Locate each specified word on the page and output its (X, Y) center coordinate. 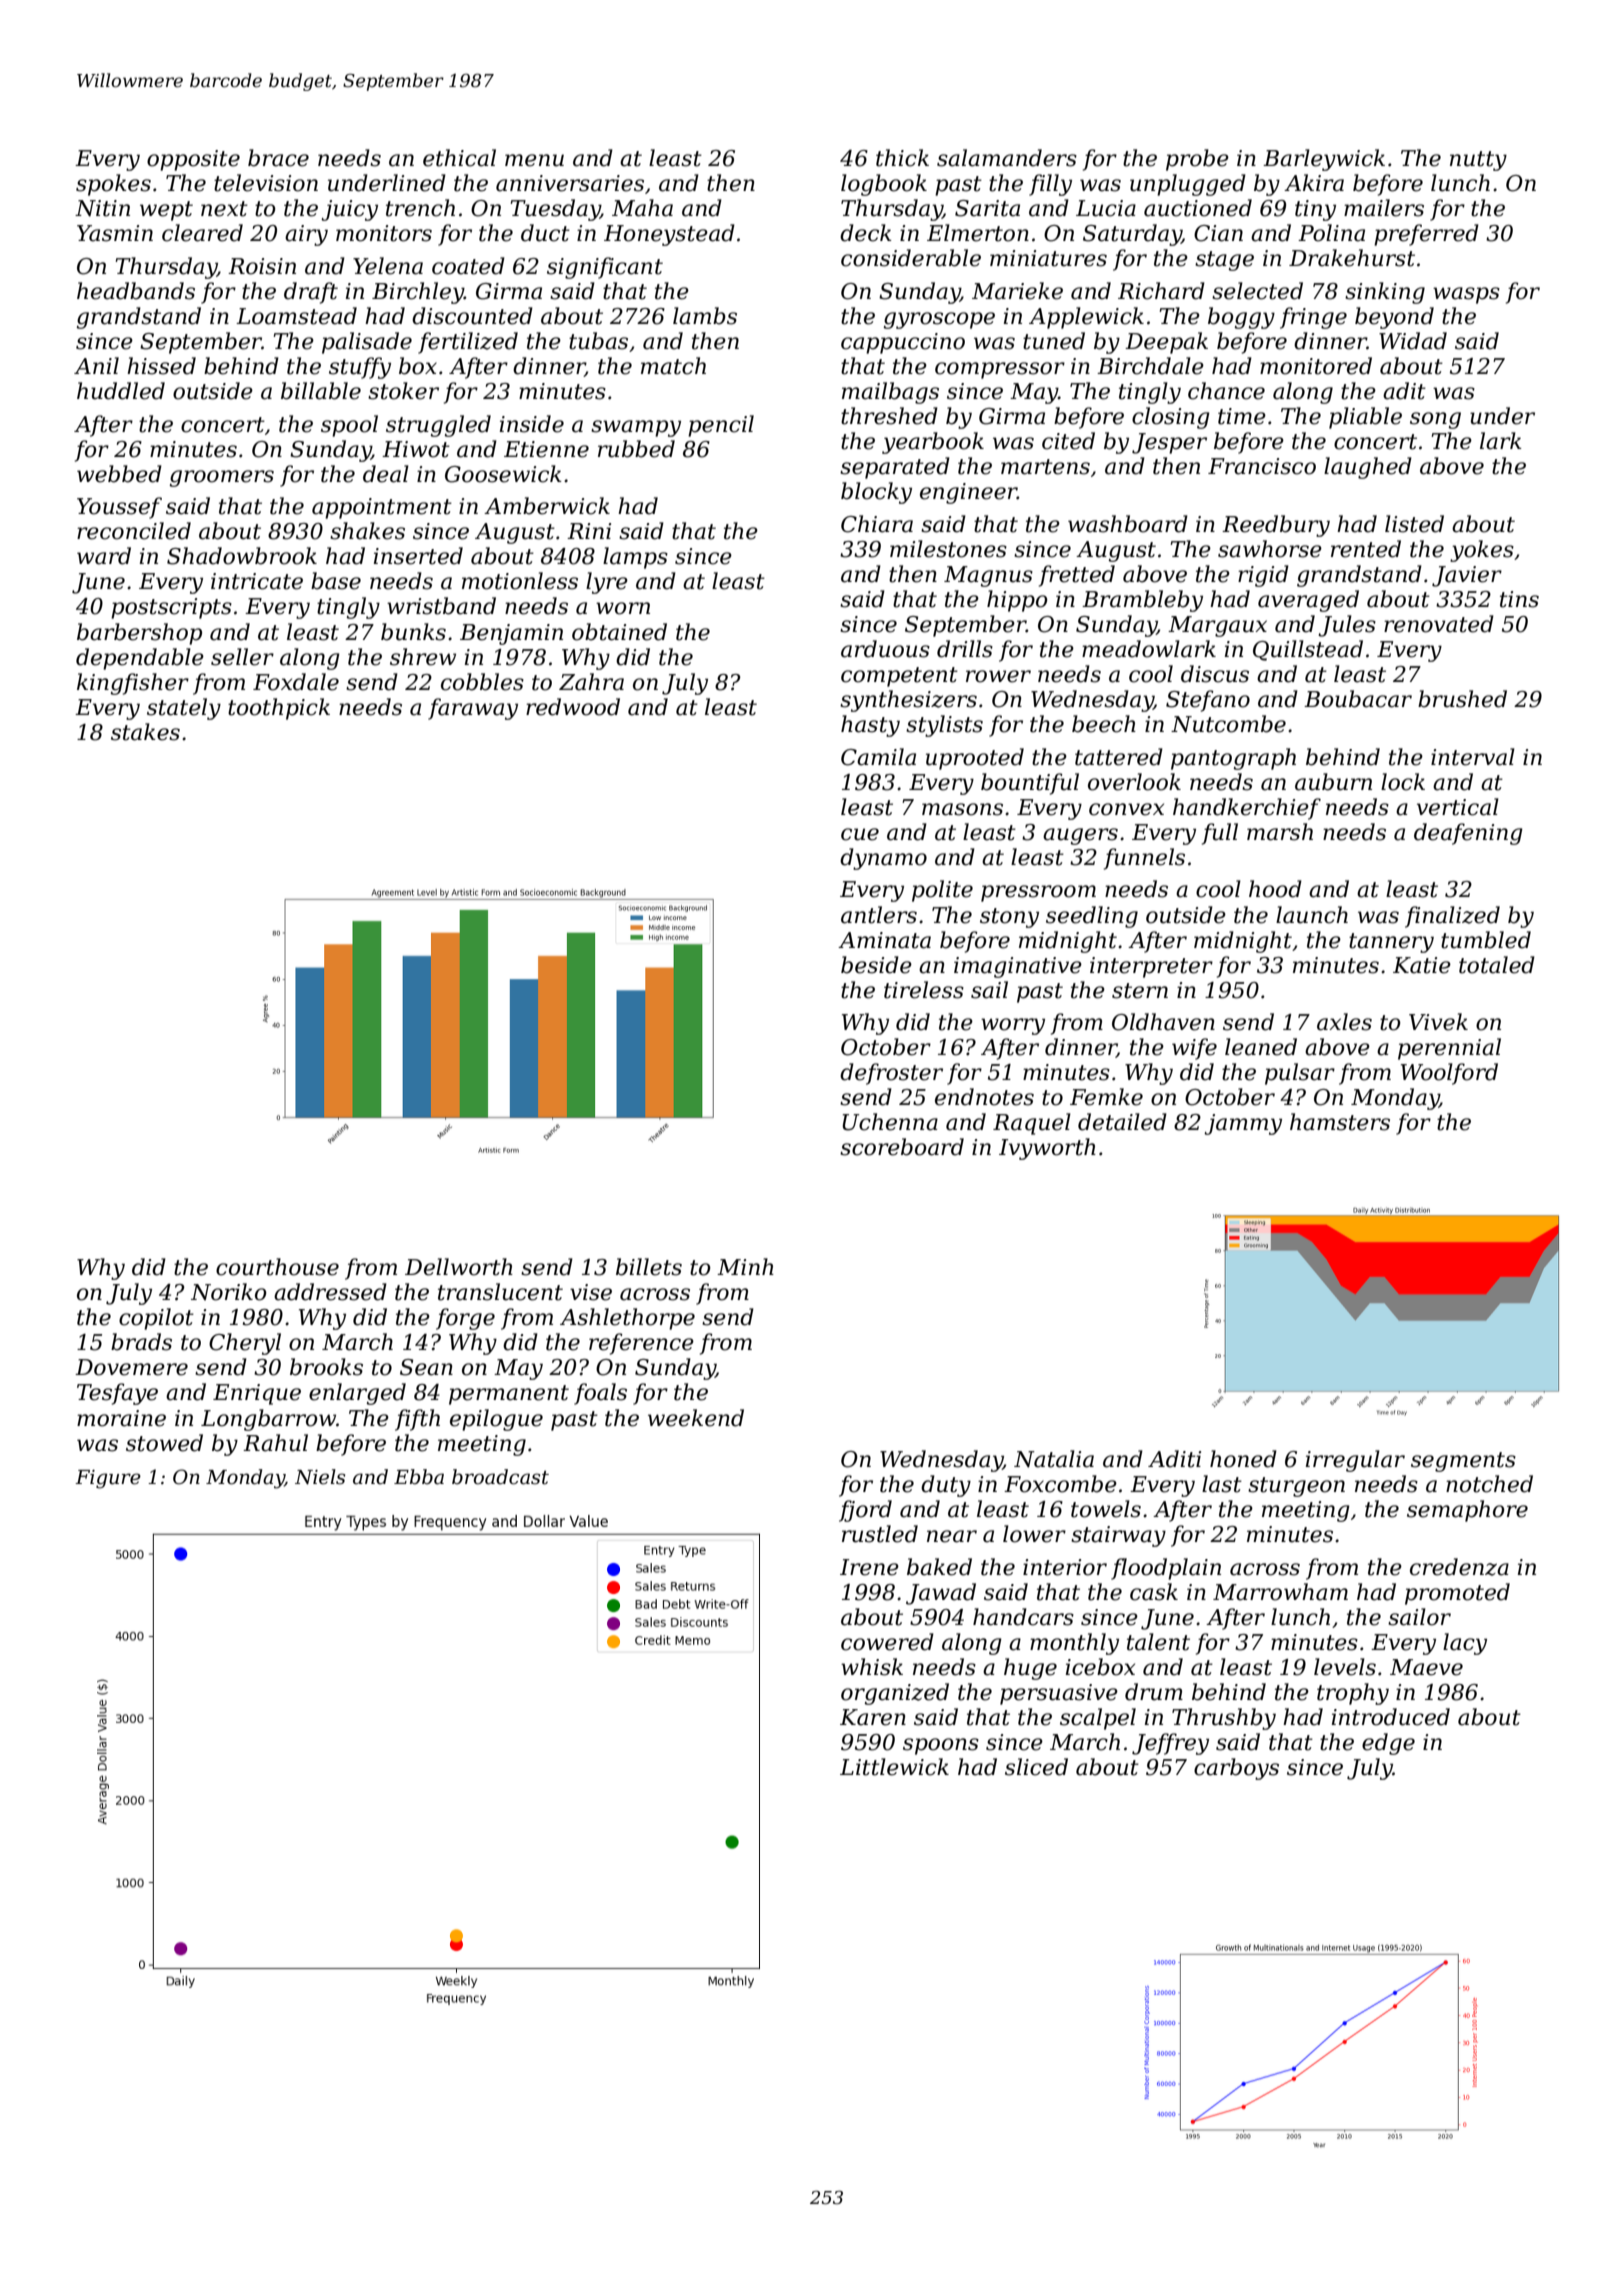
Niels (320, 1477)
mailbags (890, 393)
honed (1243, 1459)
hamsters (1340, 1122)
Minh (745, 1266)
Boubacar (1358, 699)
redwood (573, 707)
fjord (865, 1511)
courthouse (277, 1267)
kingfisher (133, 684)
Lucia (1106, 208)
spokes (113, 185)
